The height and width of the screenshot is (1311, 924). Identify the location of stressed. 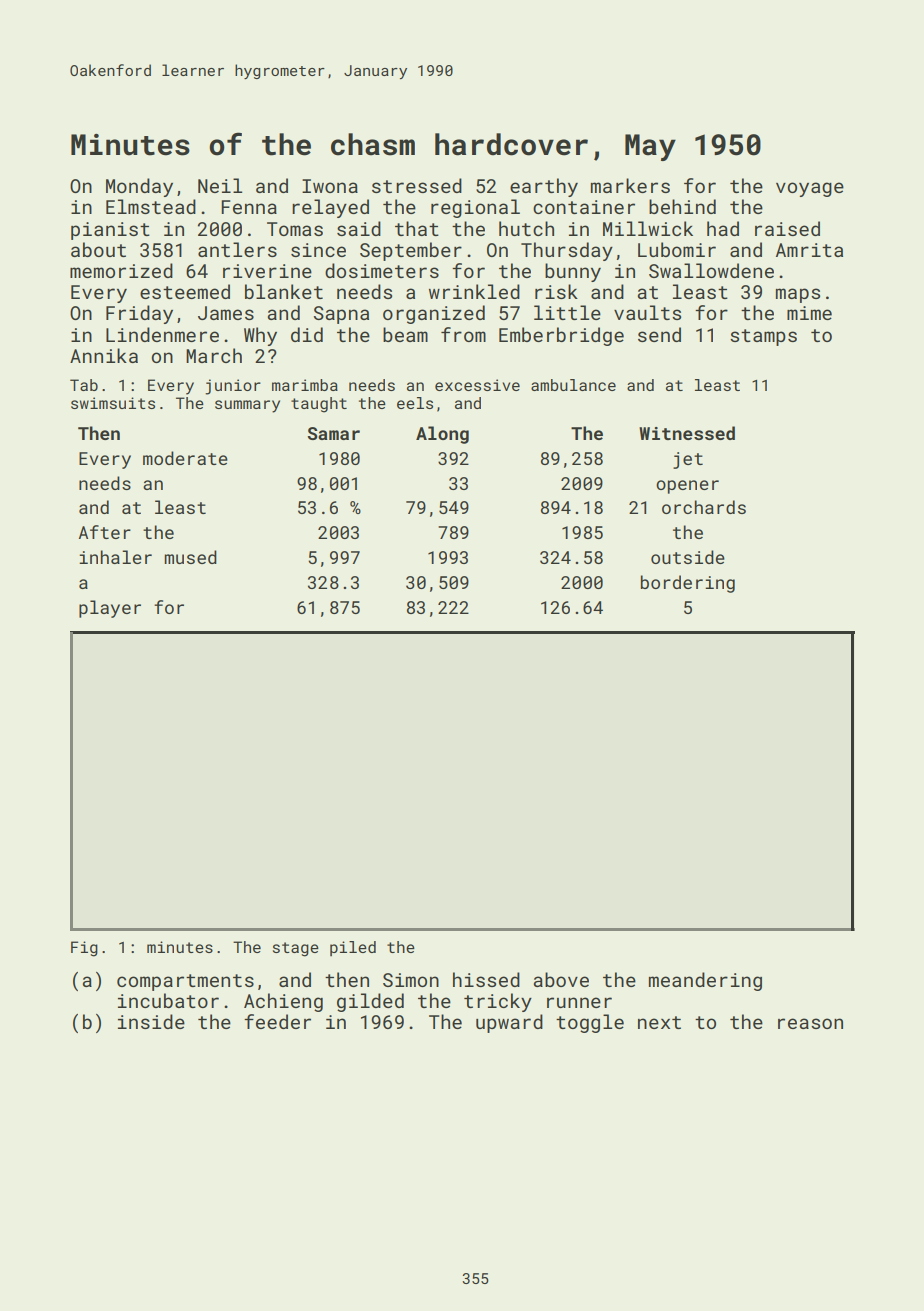
(417, 185).
